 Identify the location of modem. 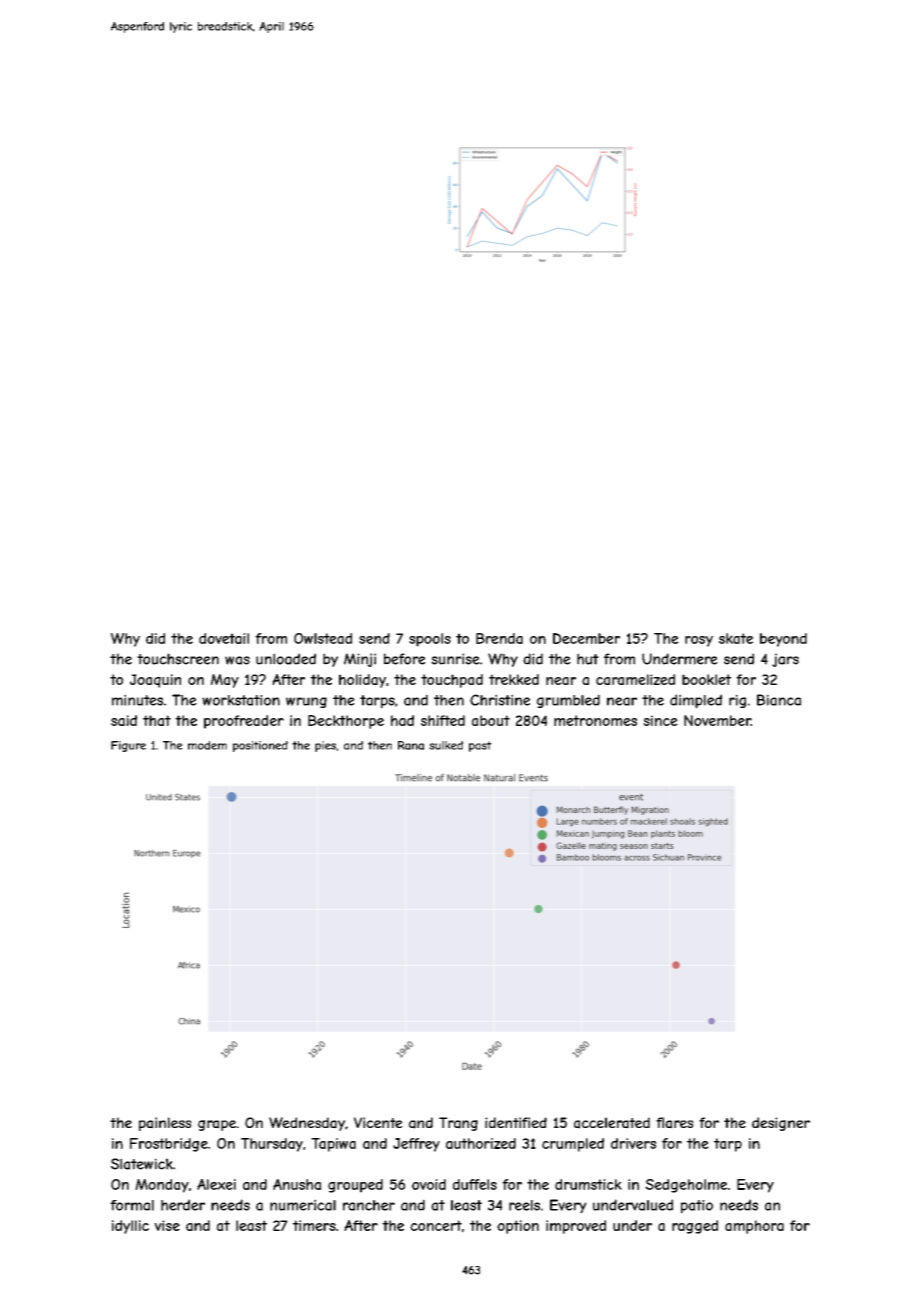
(207, 745).
